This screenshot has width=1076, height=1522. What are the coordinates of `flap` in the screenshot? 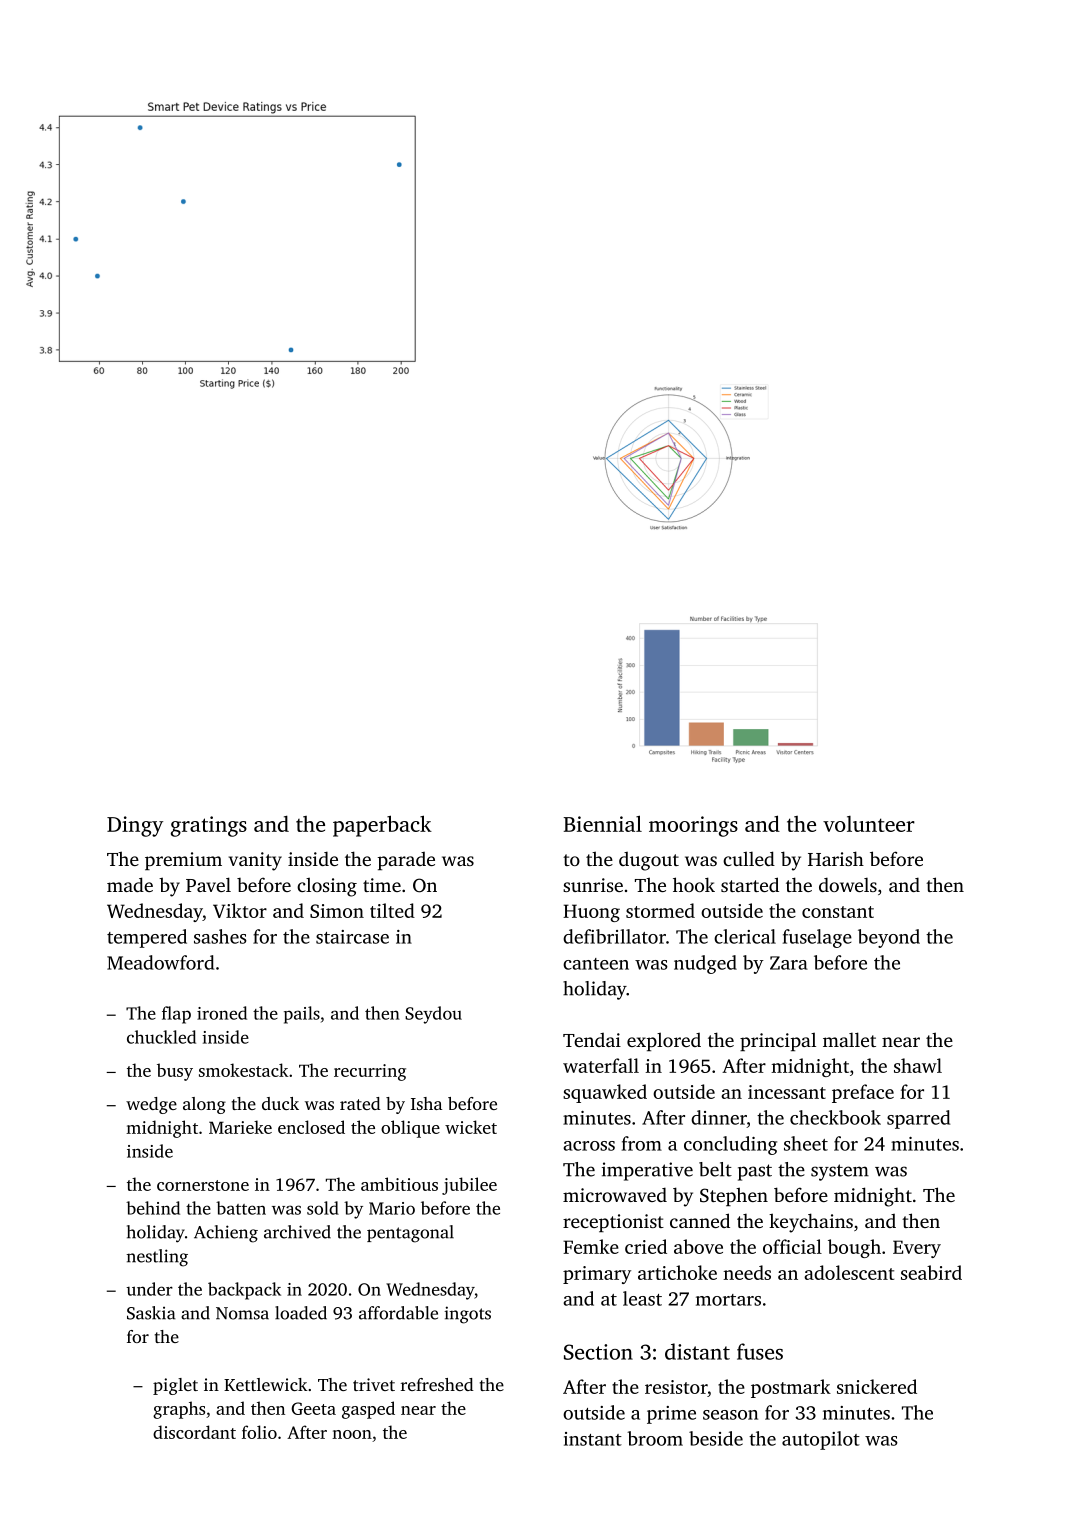 It's located at (176, 1015).
